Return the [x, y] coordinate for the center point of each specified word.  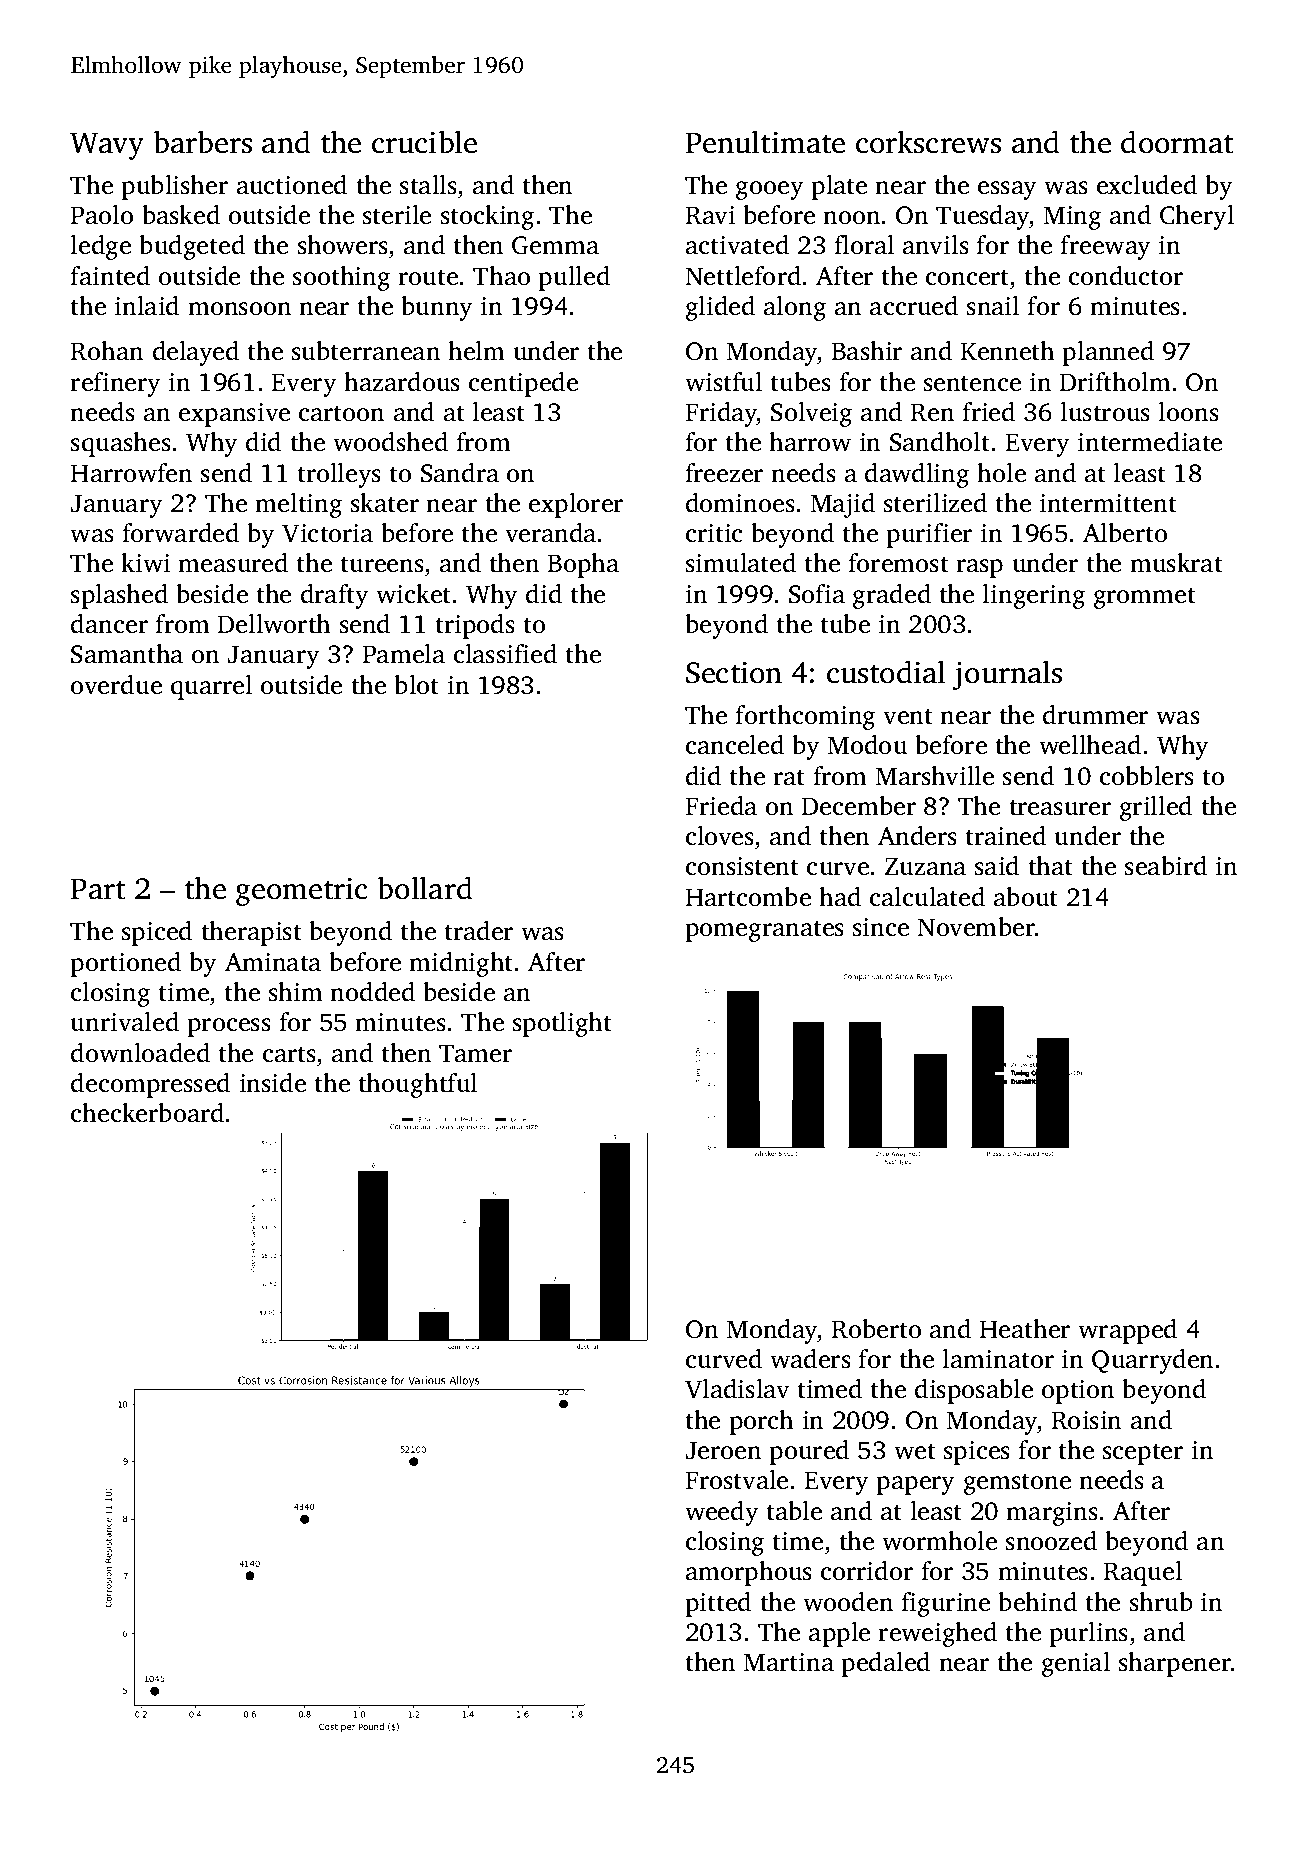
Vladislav [737, 1389]
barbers [202, 142]
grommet [1145, 598]
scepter [1143, 1454]
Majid [842, 505]
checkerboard [147, 1113]
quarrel [211, 687]
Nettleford [743, 276]
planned [1108, 353]
